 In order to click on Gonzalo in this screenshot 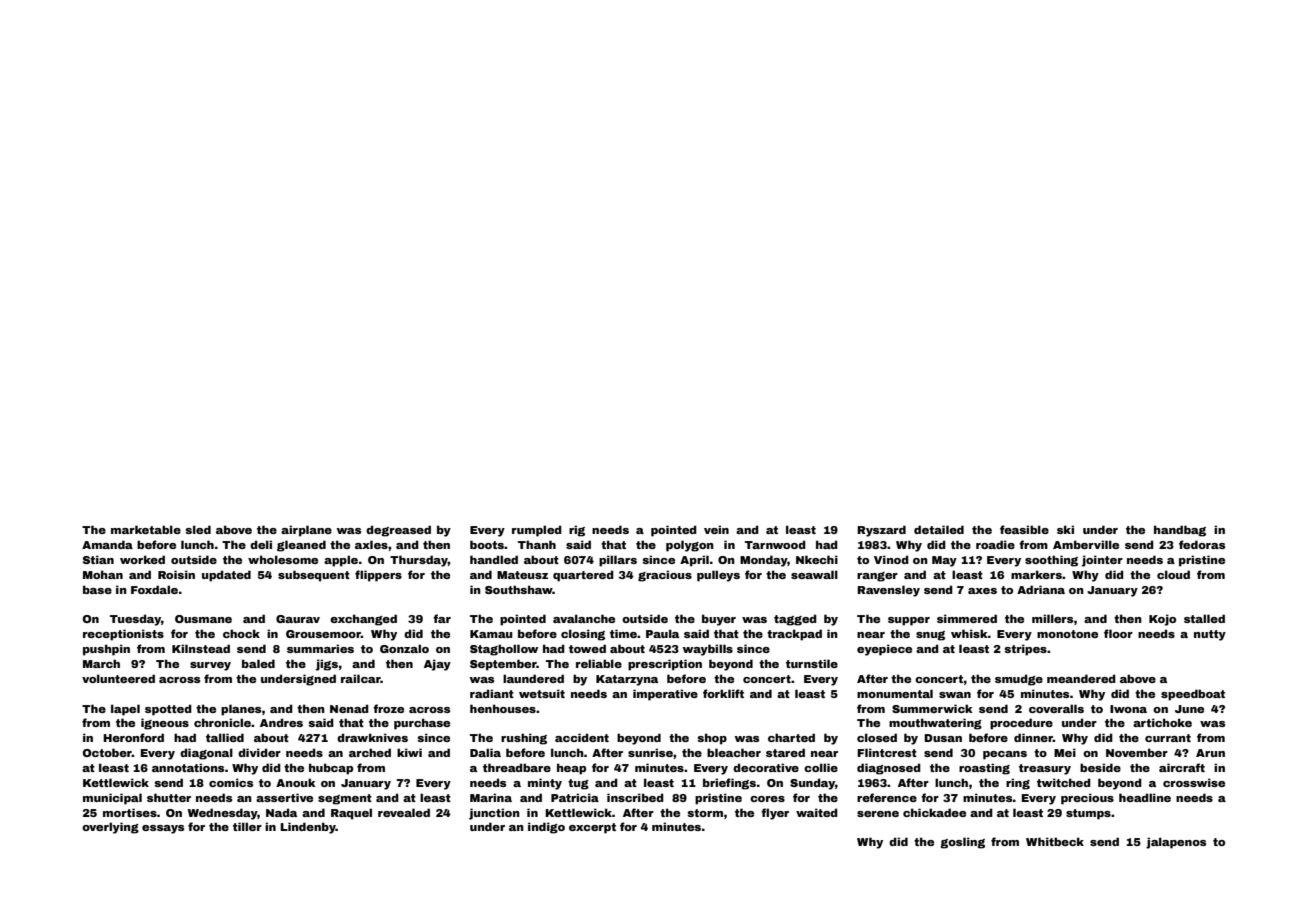, I will do `click(404, 648)`.
